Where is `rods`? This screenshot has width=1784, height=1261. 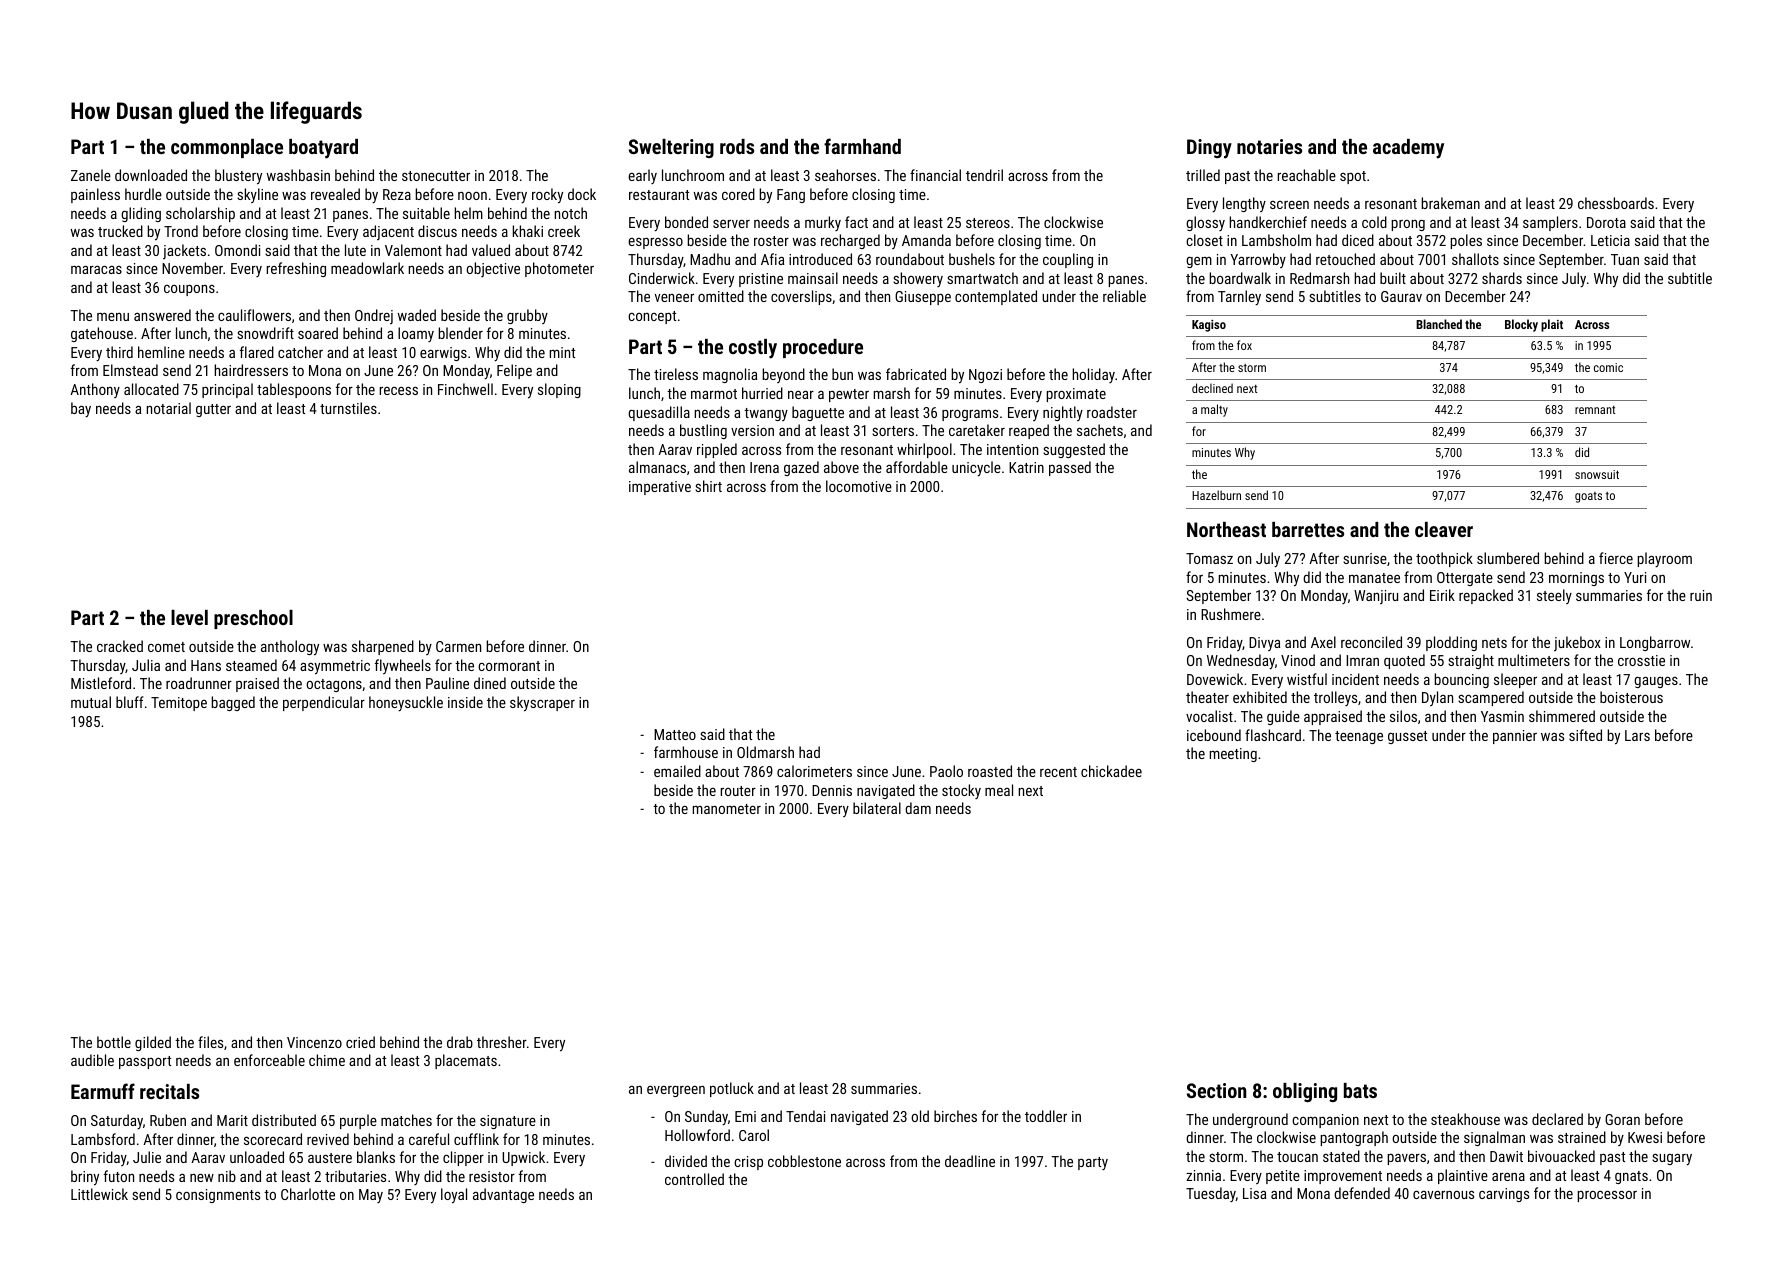
rods is located at coordinates (737, 146).
